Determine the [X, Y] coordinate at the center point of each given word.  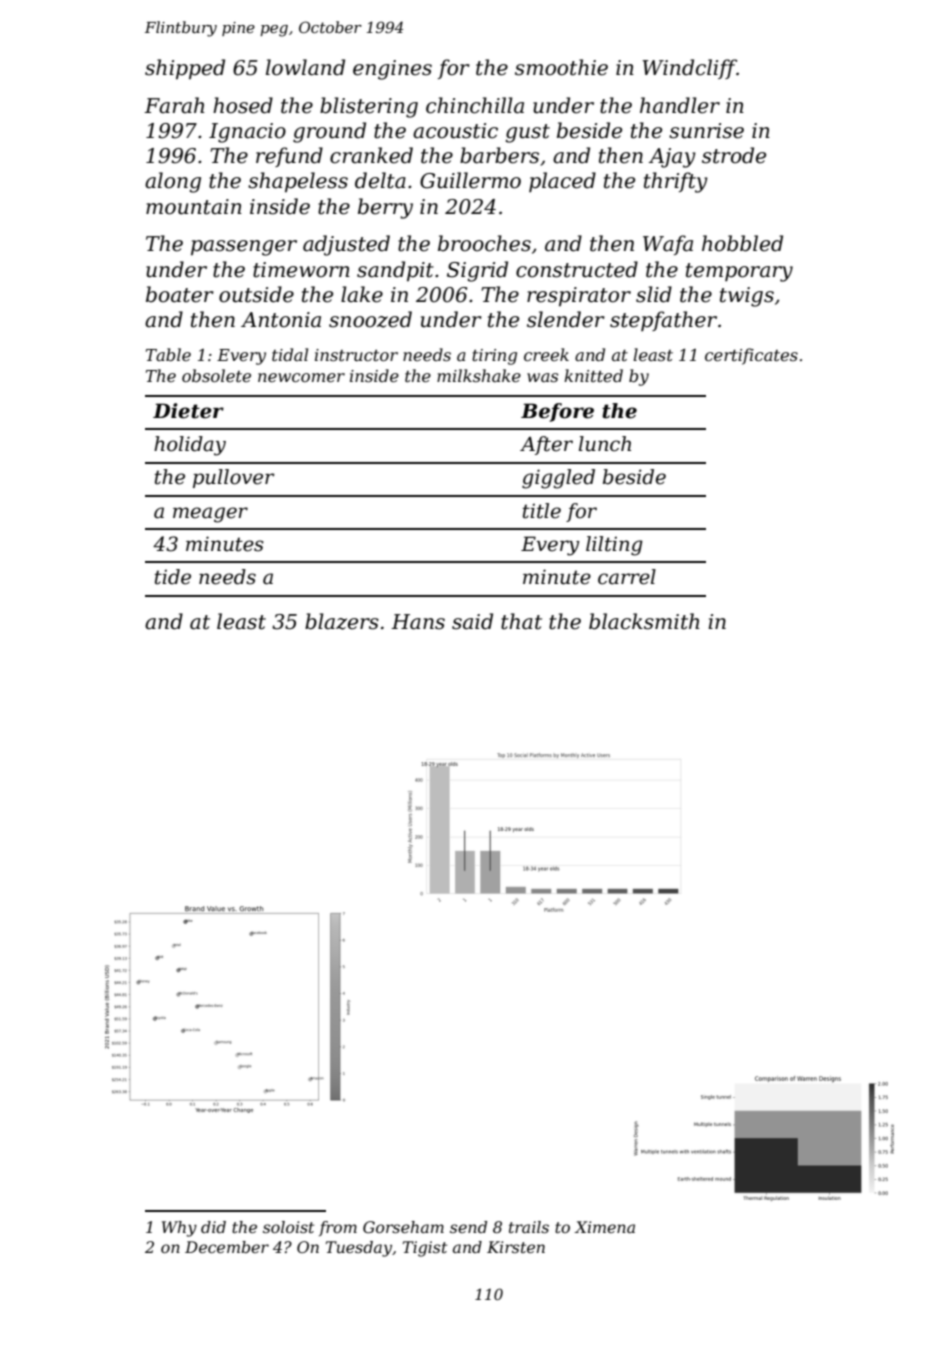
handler [680, 105]
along [173, 182]
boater [180, 294]
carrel [627, 577]
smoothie [561, 67]
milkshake [479, 375]
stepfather [663, 321]
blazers [342, 621]
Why [179, 1229]
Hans [418, 622]
